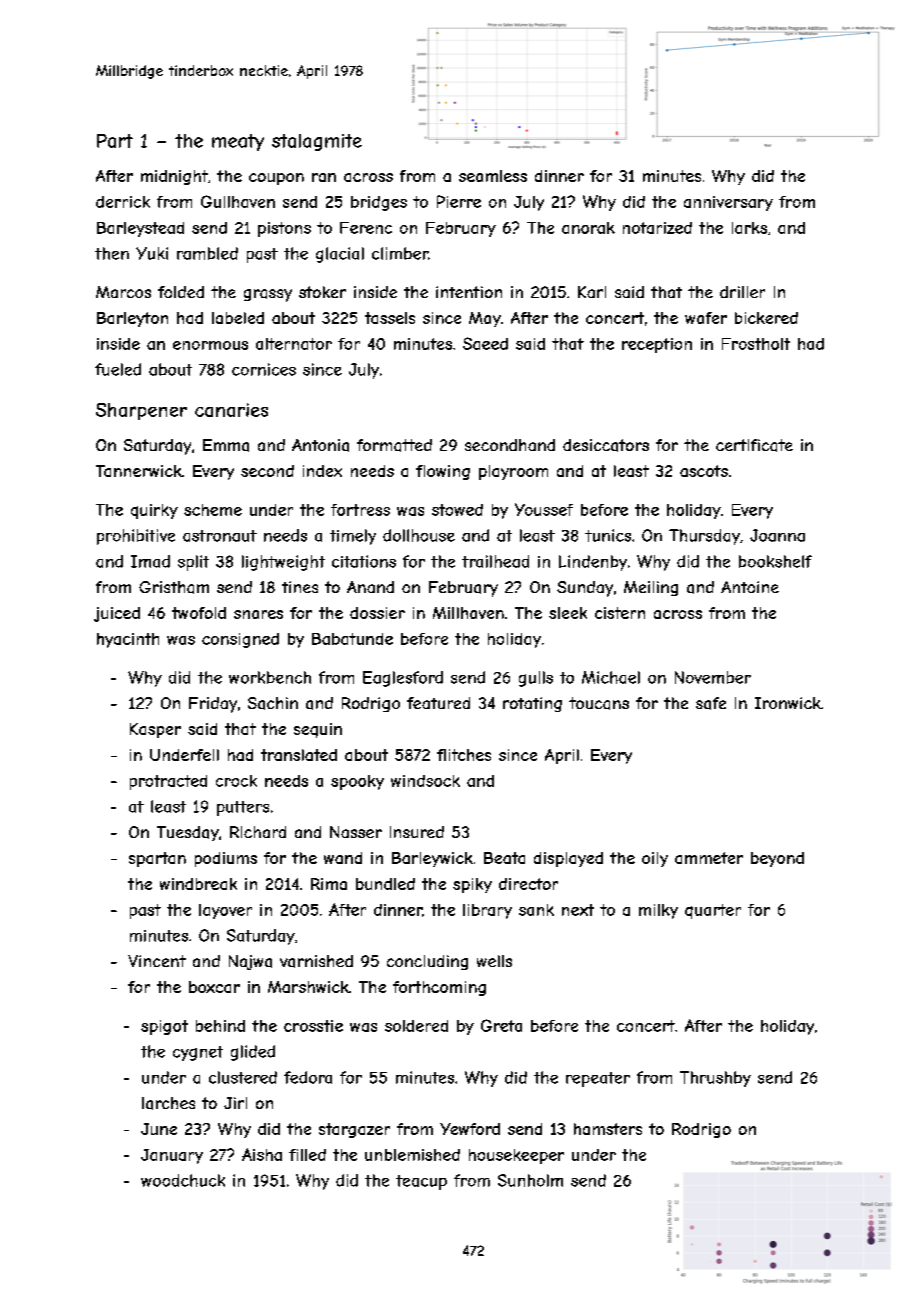 The height and width of the screenshot is (1311, 924). I want to click on Kasper, so click(155, 730).
